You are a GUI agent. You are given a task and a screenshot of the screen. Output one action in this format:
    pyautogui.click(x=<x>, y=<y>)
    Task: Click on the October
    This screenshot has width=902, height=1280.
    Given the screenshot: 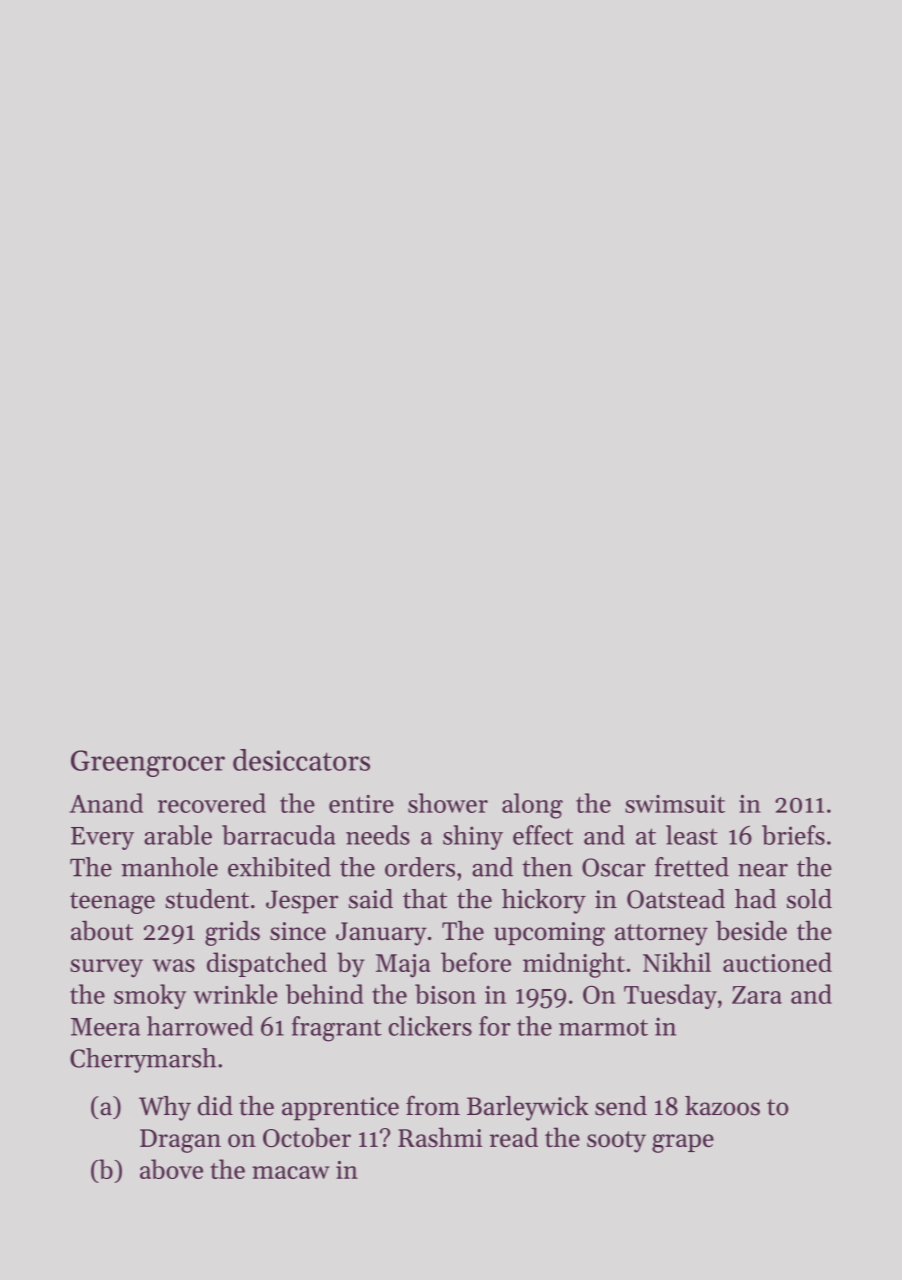 What is the action you would take?
    pyautogui.click(x=307, y=1137)
